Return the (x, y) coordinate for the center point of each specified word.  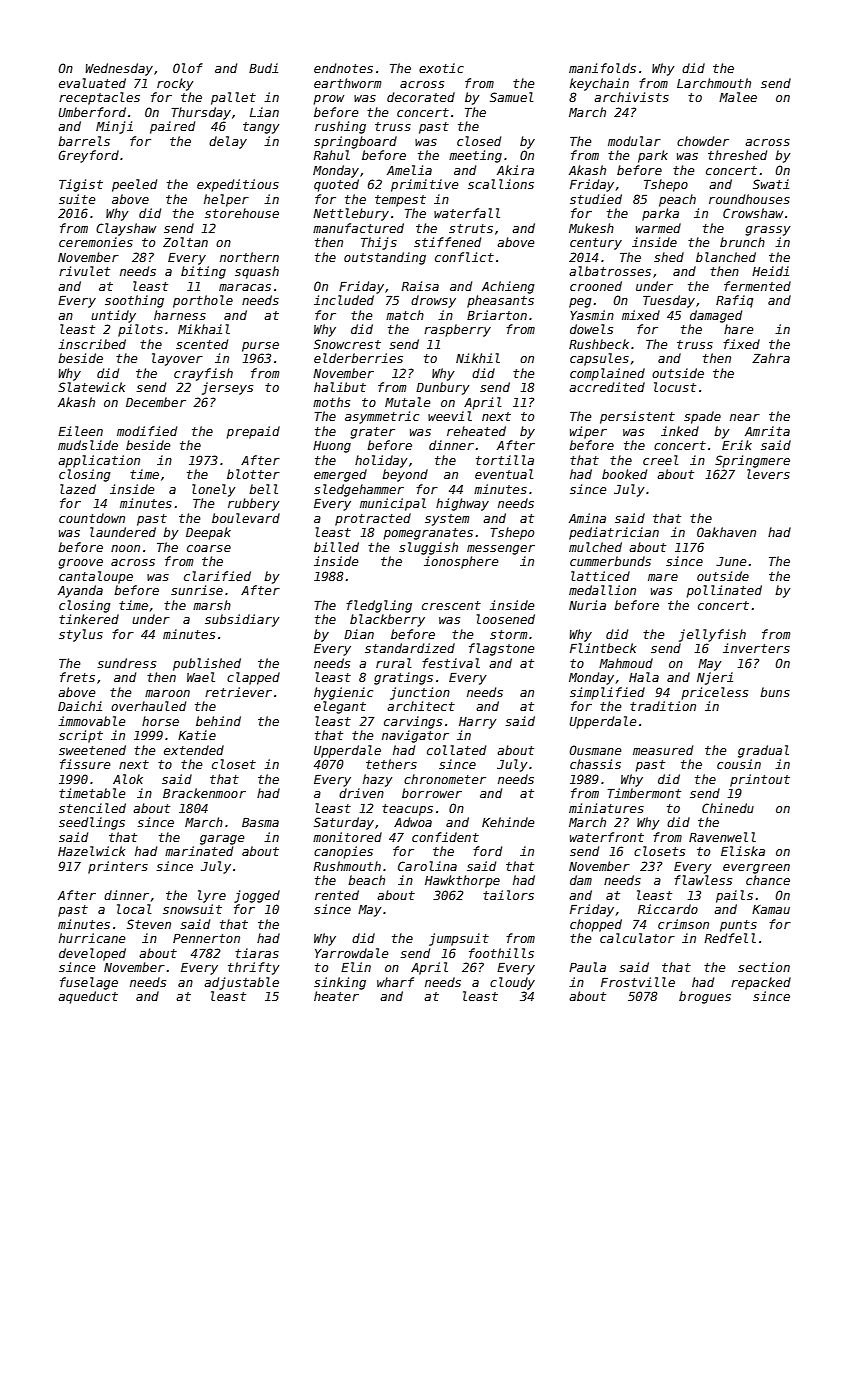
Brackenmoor (204, 793)
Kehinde (508, 822)
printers (118, 867)
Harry (478, 723)
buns (775, 692)
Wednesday (119, 69)
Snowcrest (347, 344)
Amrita (767, 431)
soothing (134, 301)
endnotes (343, 68)
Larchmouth (714, 83)
